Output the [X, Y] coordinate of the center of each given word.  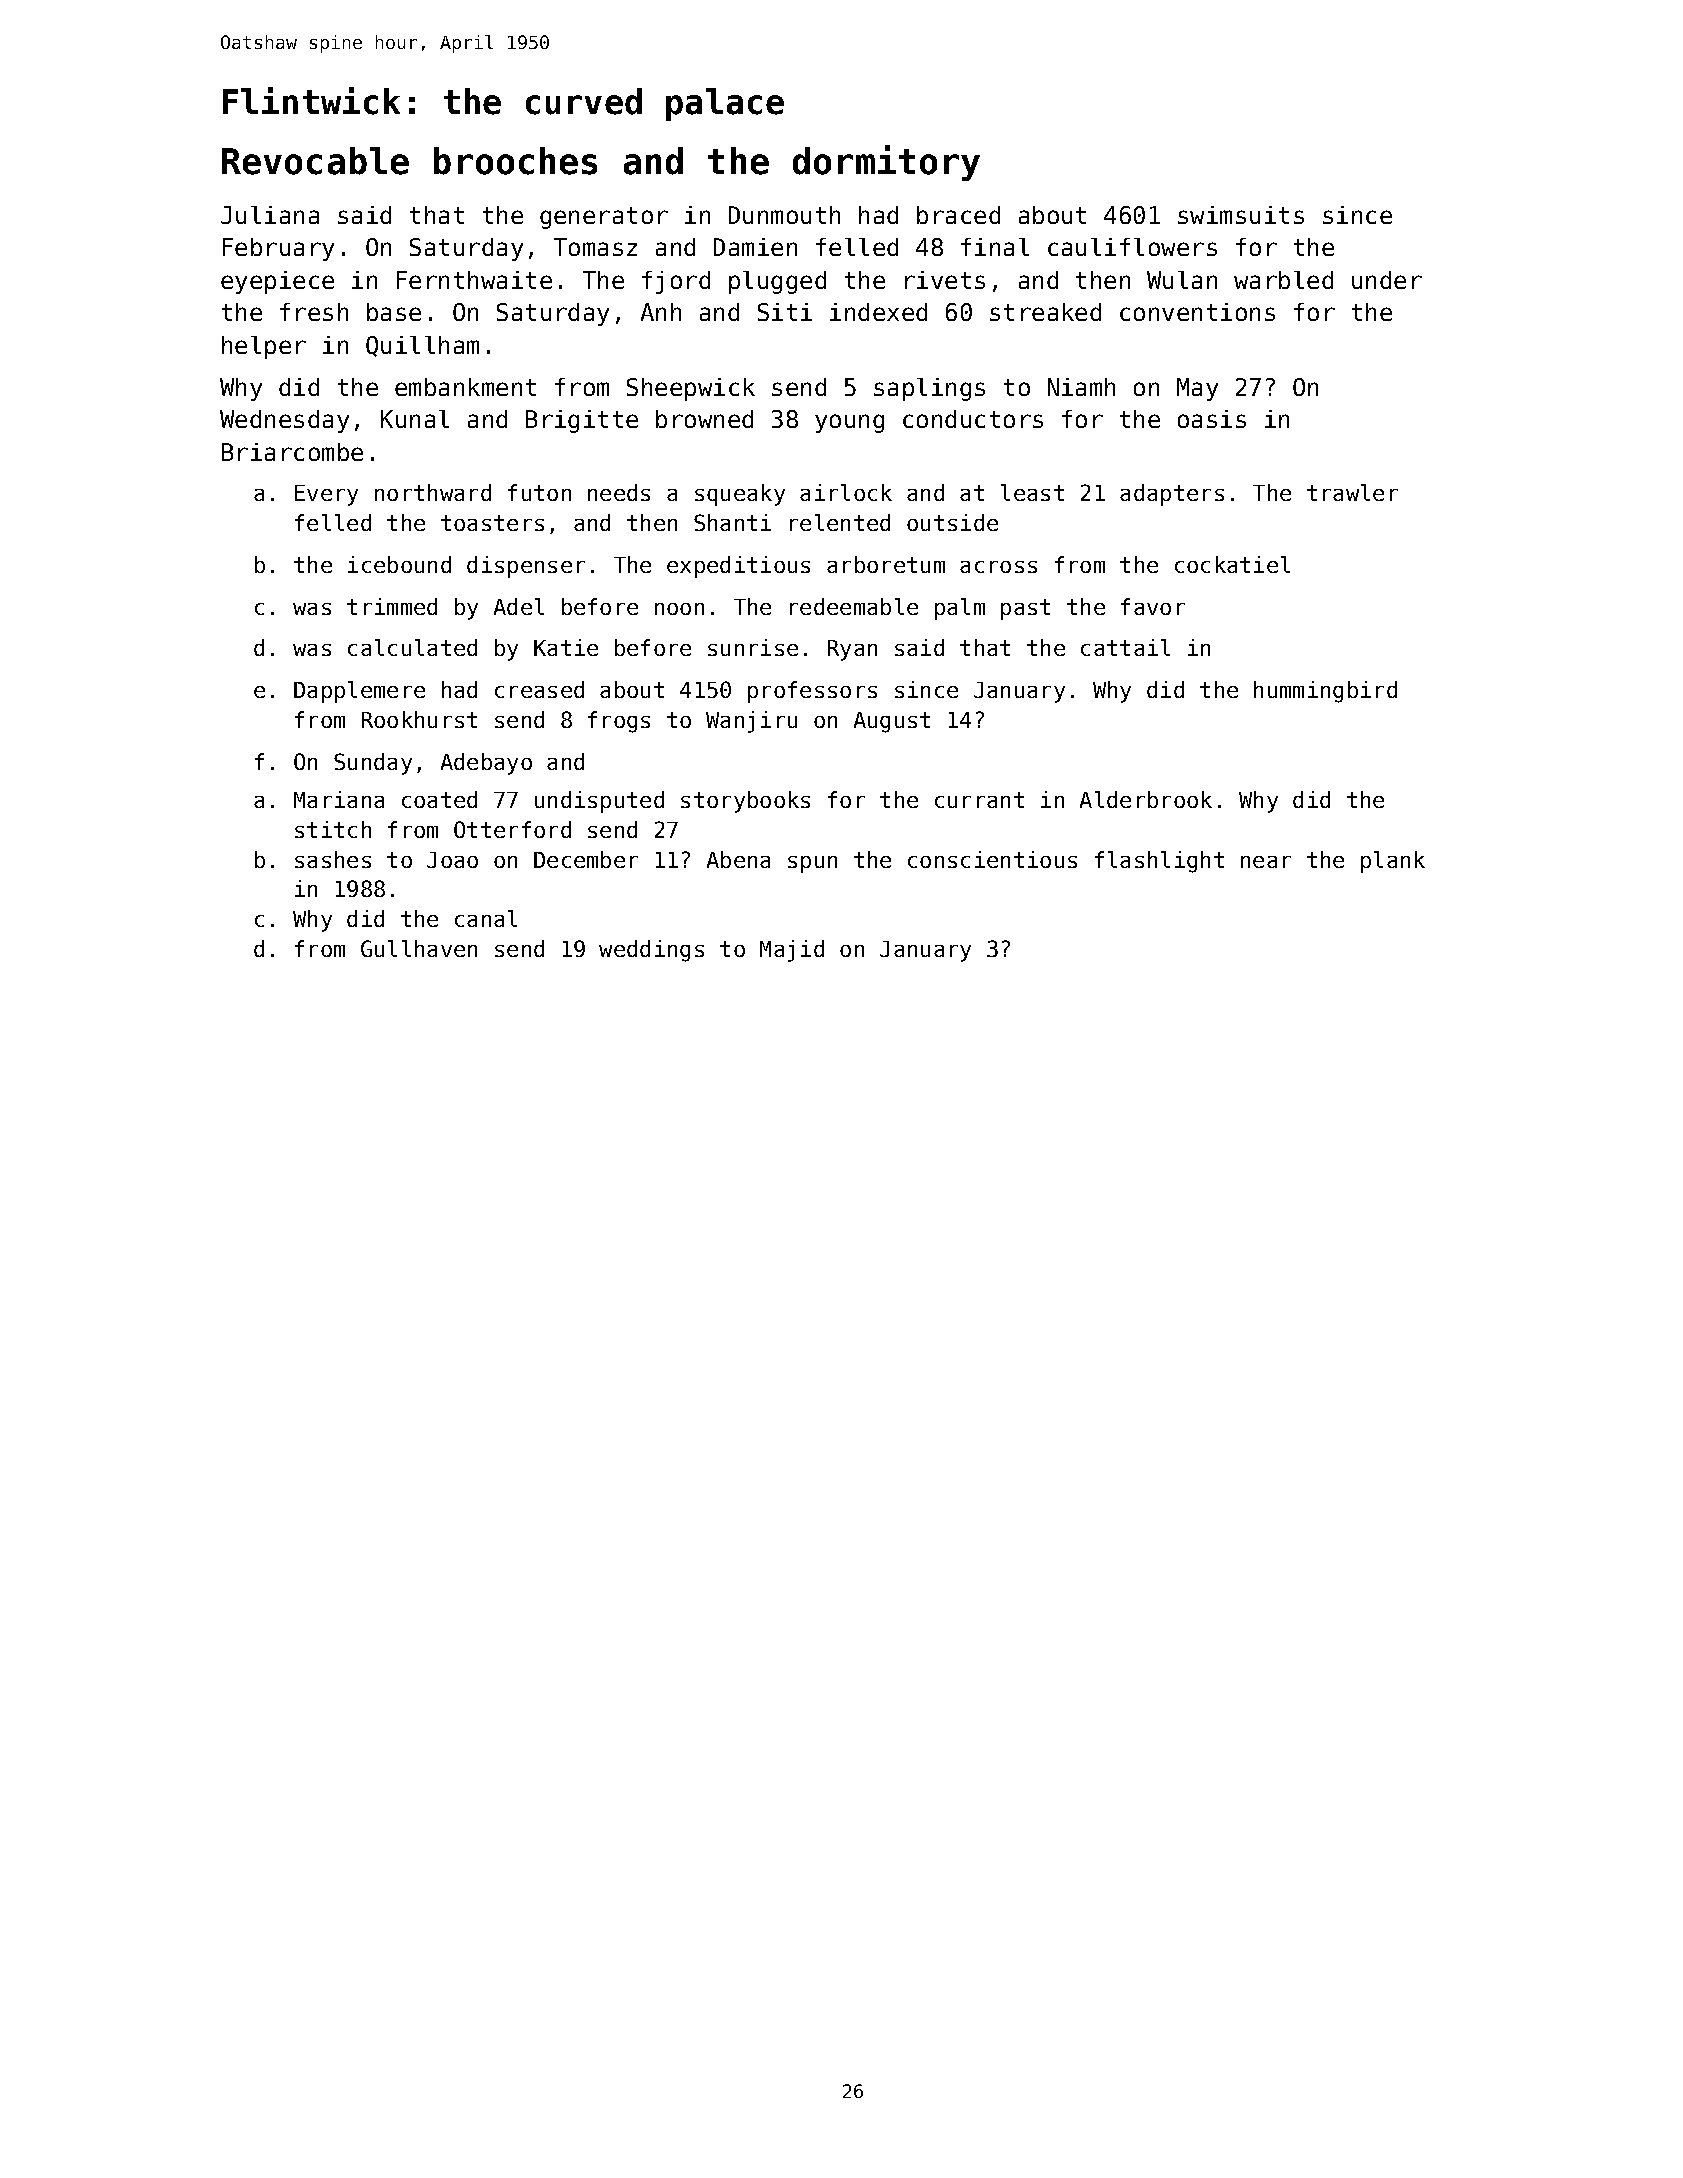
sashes [333, 859]
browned [704, 419]
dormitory [886, 163]
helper [264, 347]
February [278, 249]
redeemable [854, 606]
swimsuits [1241, 215]
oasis [1212, 419]
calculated [412, 647]
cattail [1125, 647]
